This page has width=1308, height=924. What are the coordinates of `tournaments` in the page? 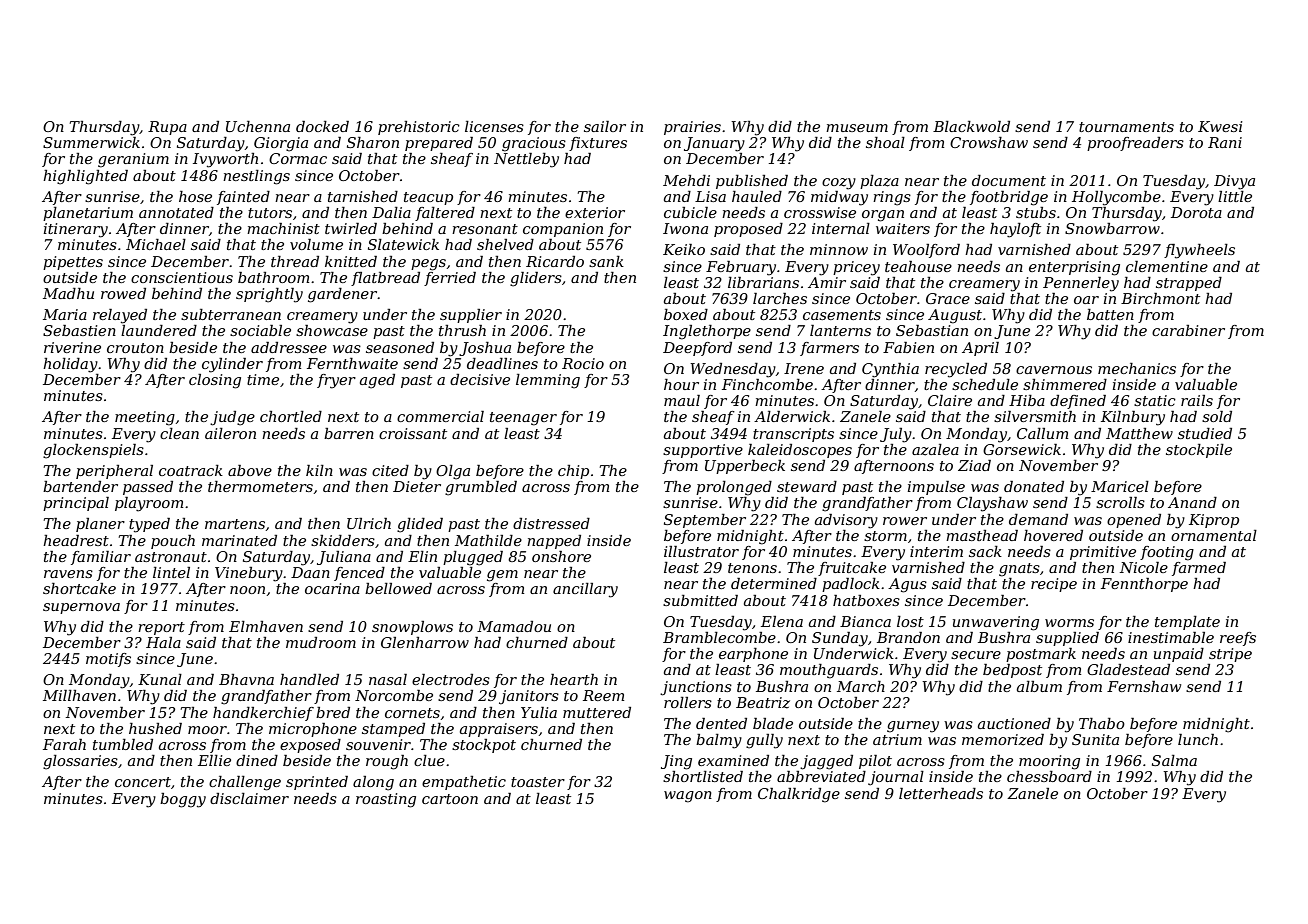 It's located at (1126, 127).
